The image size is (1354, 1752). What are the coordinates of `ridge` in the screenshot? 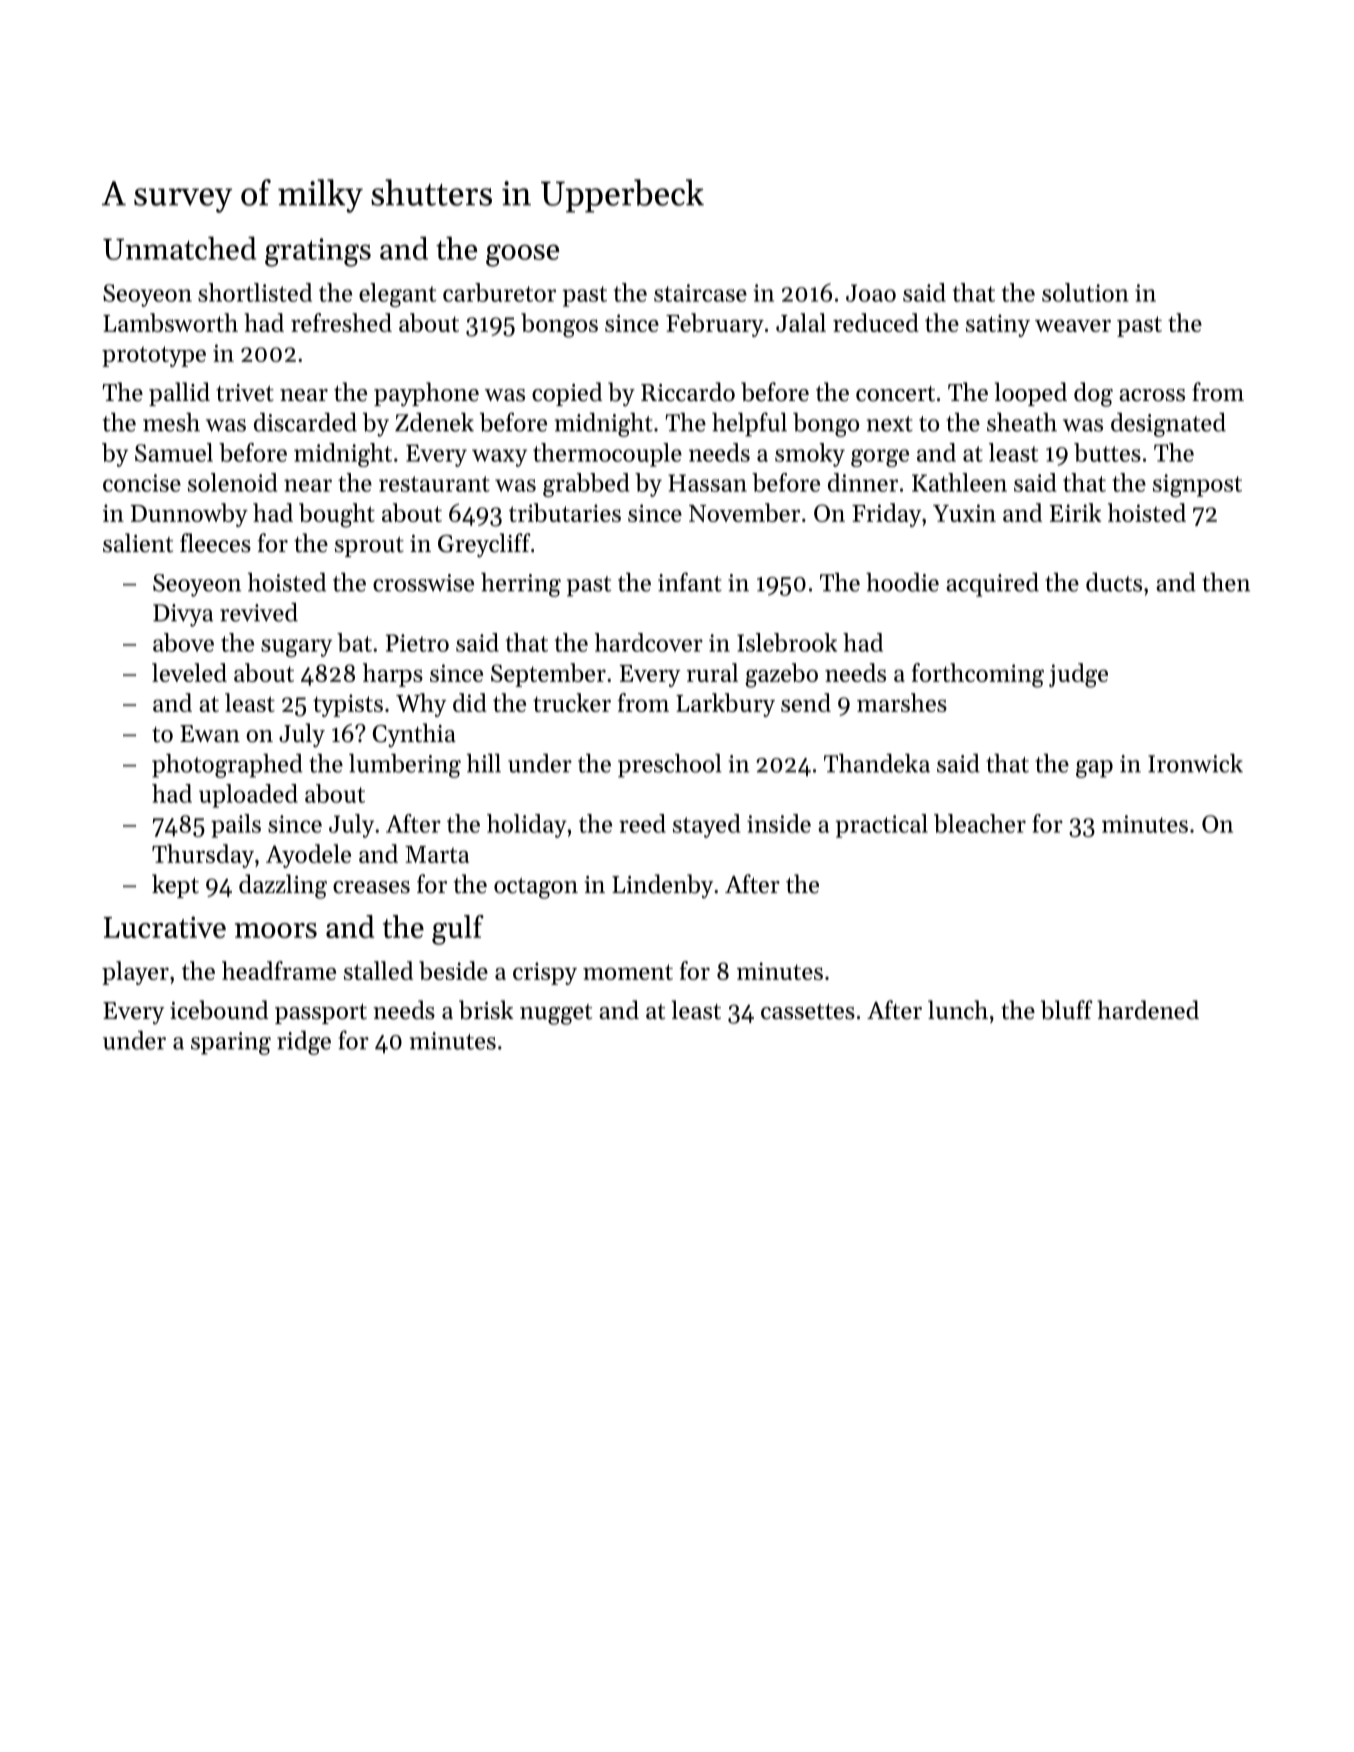 It's located at (304, 1043).
